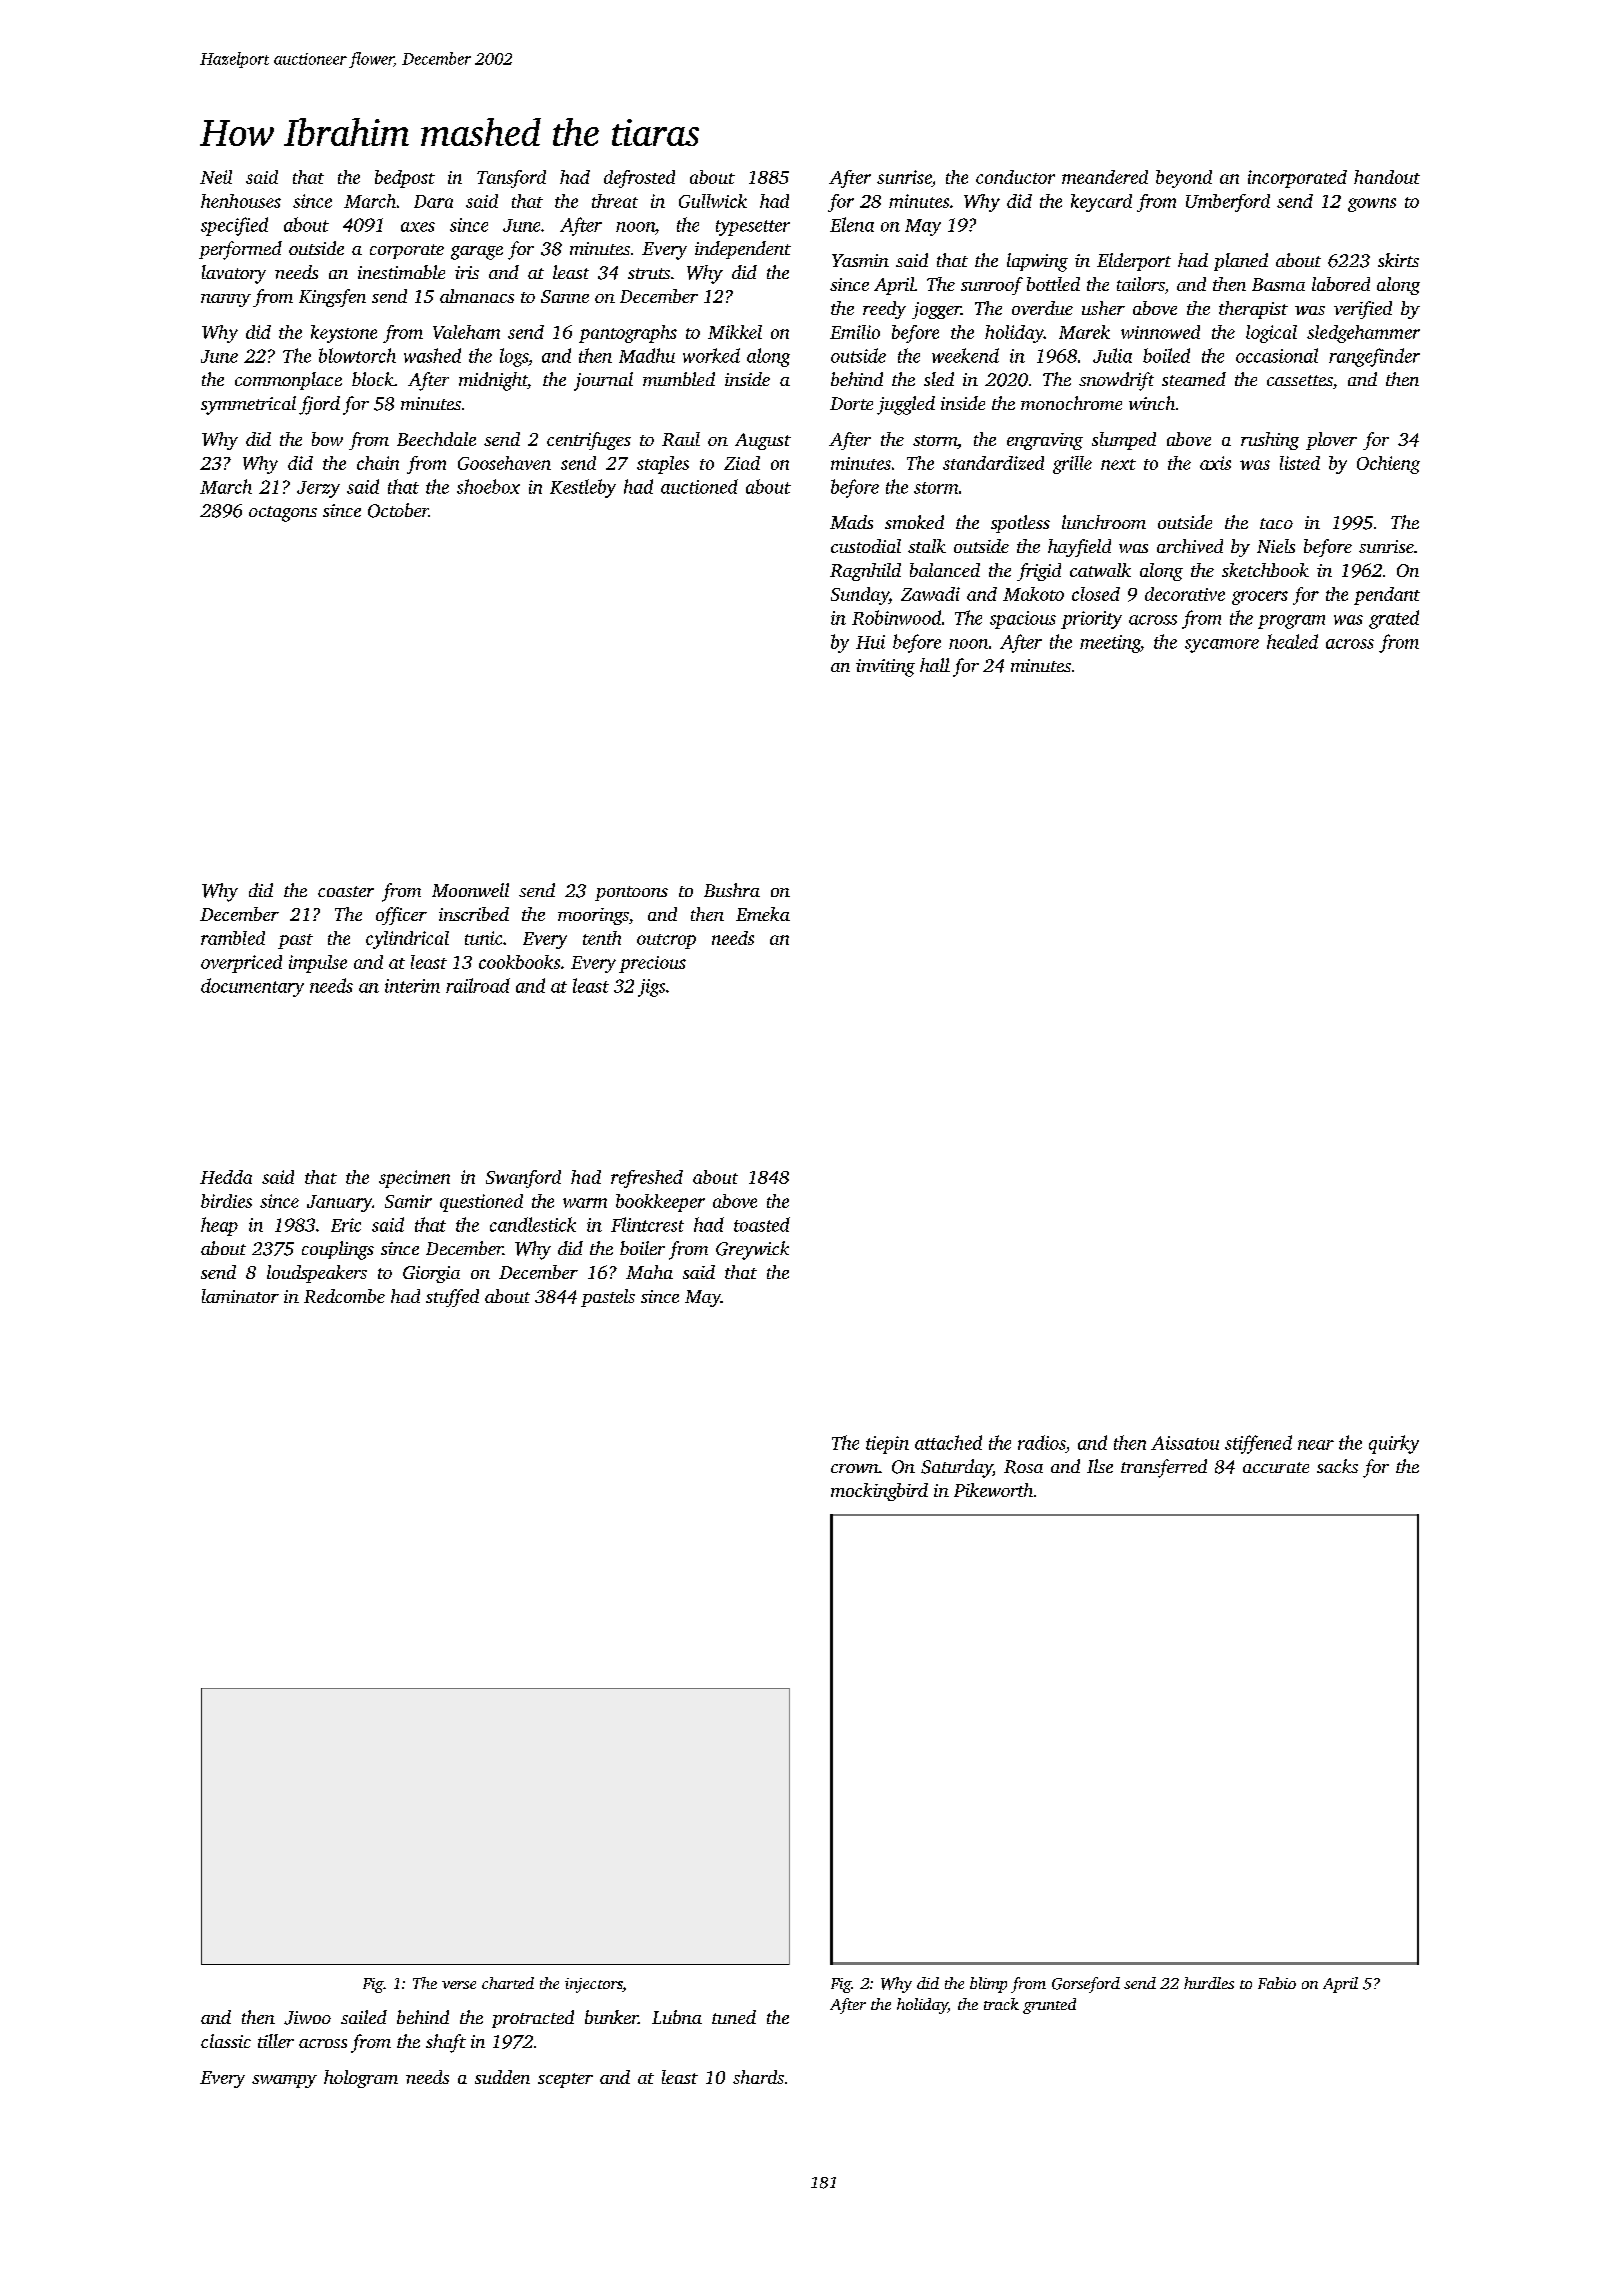  I want to click on meandered, so click(1105, 177).
